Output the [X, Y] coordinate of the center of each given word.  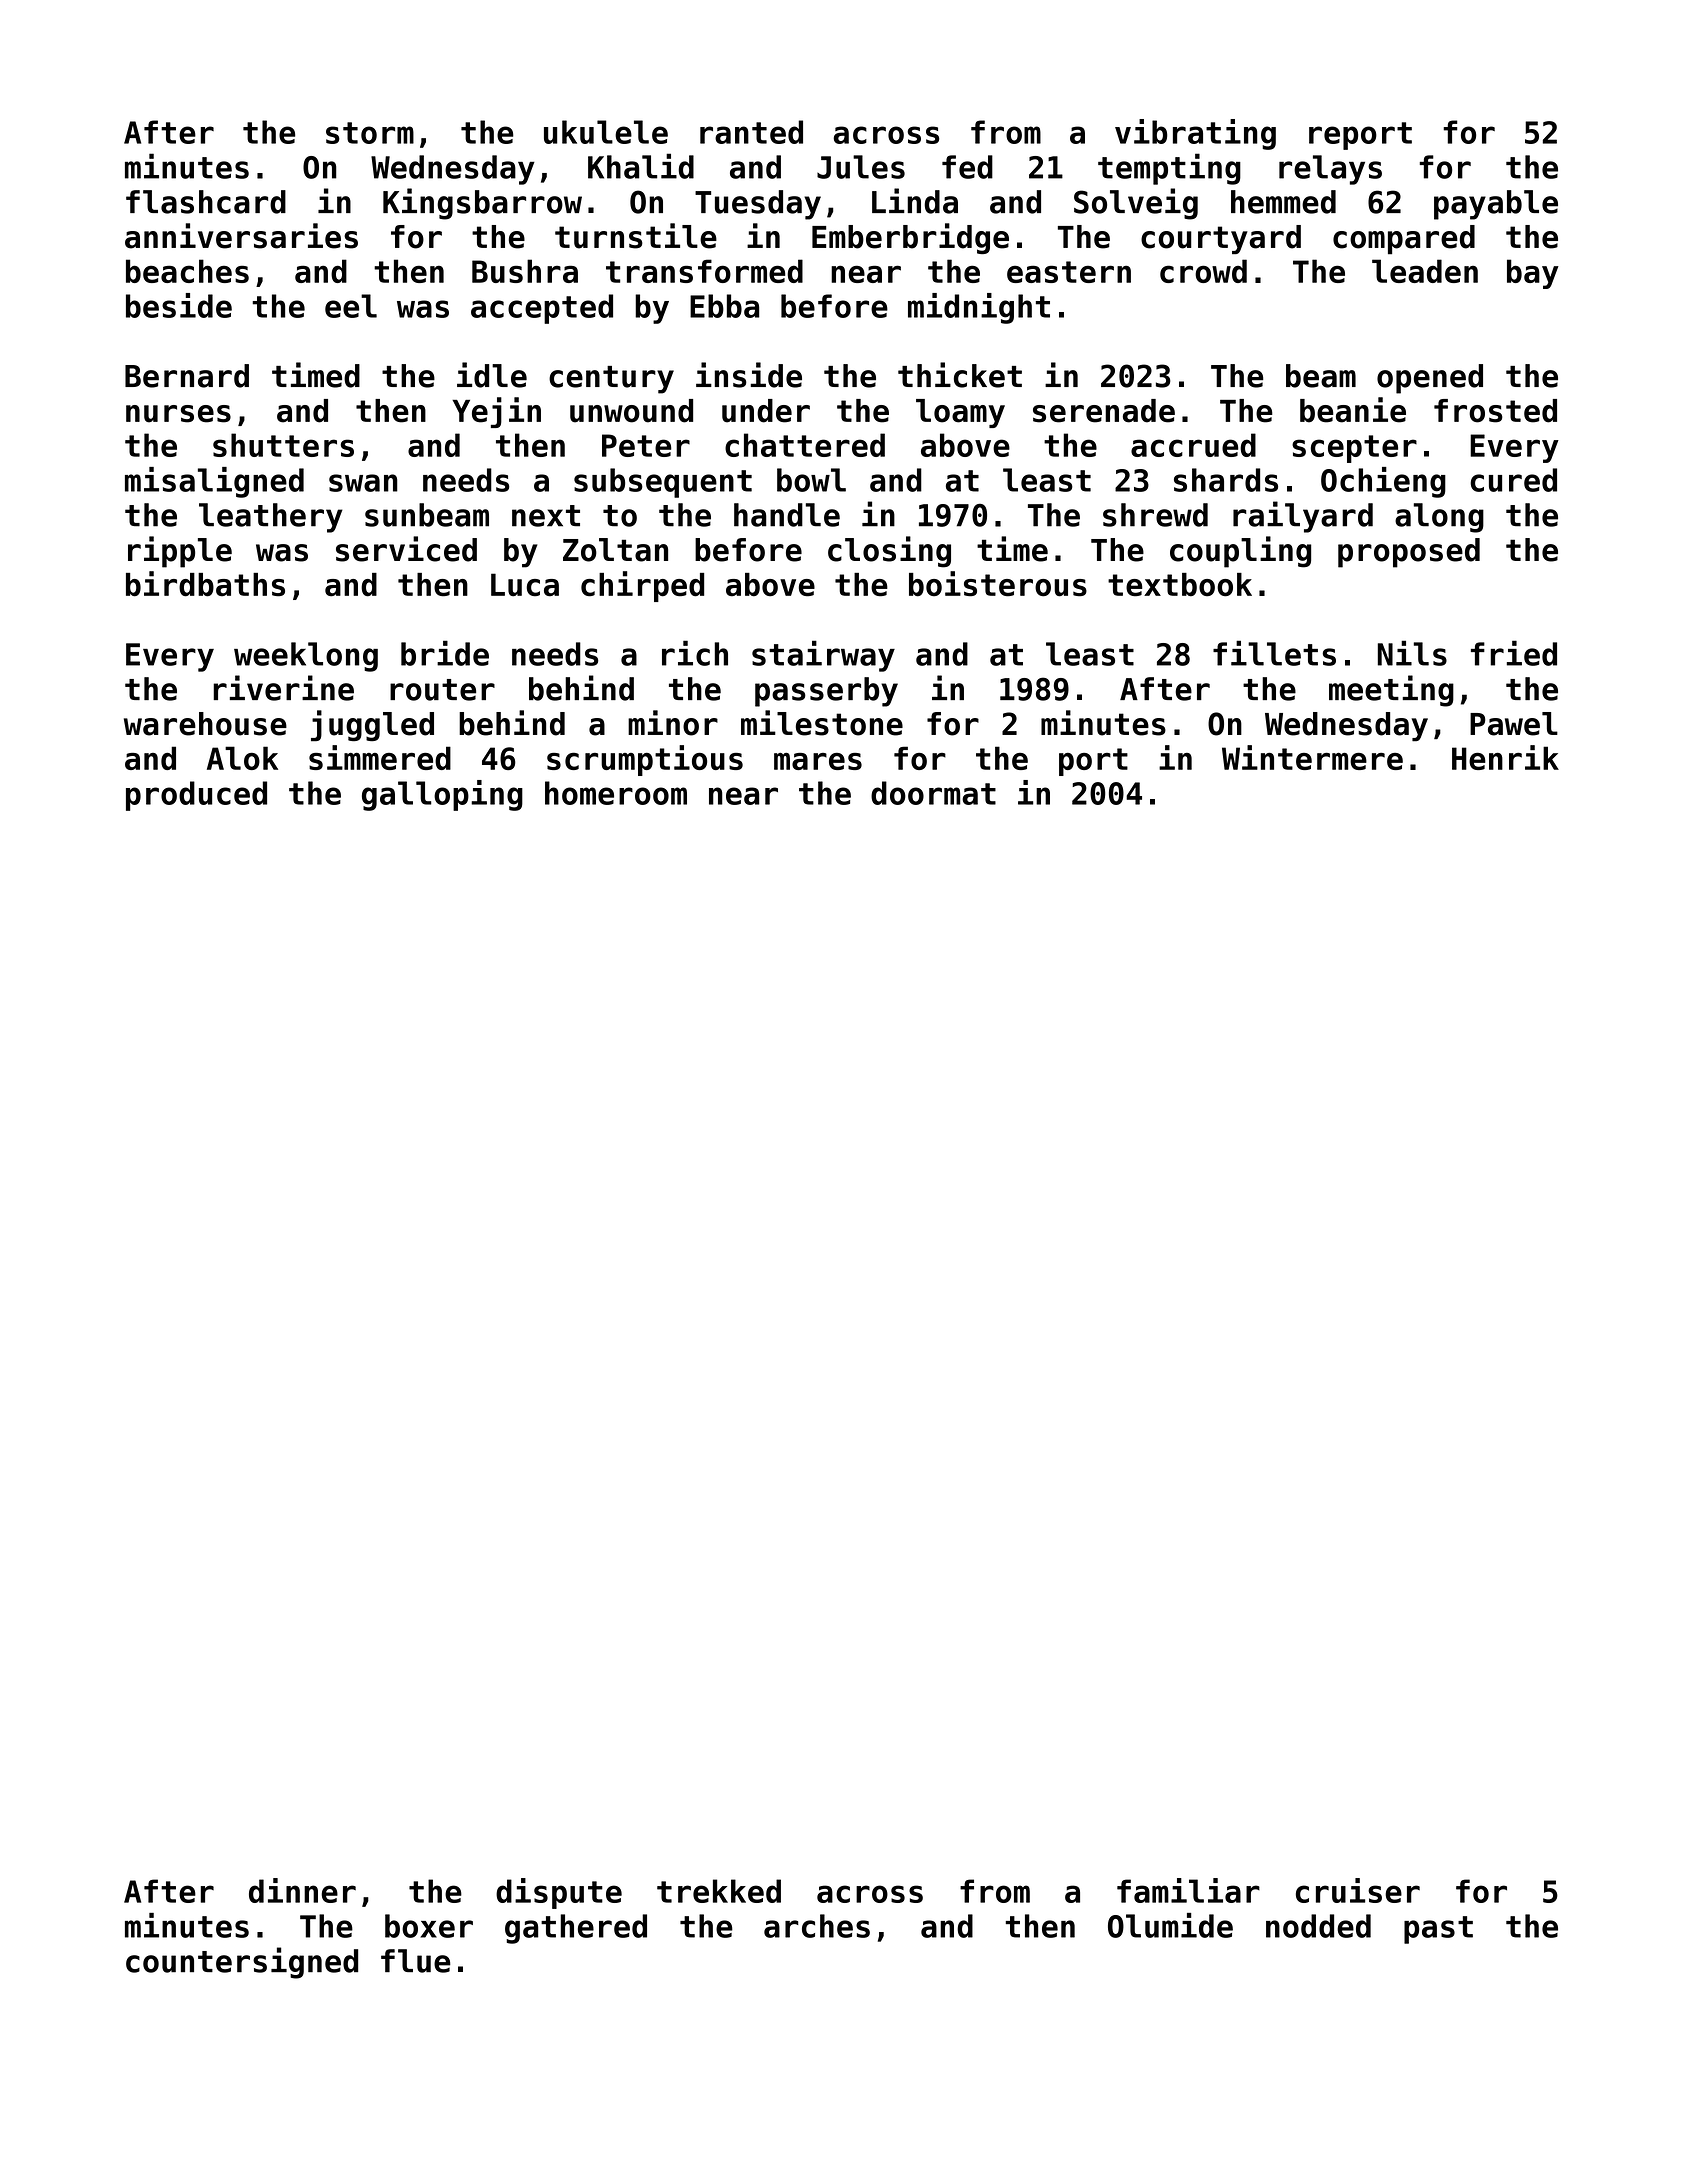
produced [196, 796]
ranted [751, 132]
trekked [719, 1891]
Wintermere [1312, 757]
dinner [302, 1890]
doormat [933, 793]
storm [370, 133]
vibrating [1195, 134]
